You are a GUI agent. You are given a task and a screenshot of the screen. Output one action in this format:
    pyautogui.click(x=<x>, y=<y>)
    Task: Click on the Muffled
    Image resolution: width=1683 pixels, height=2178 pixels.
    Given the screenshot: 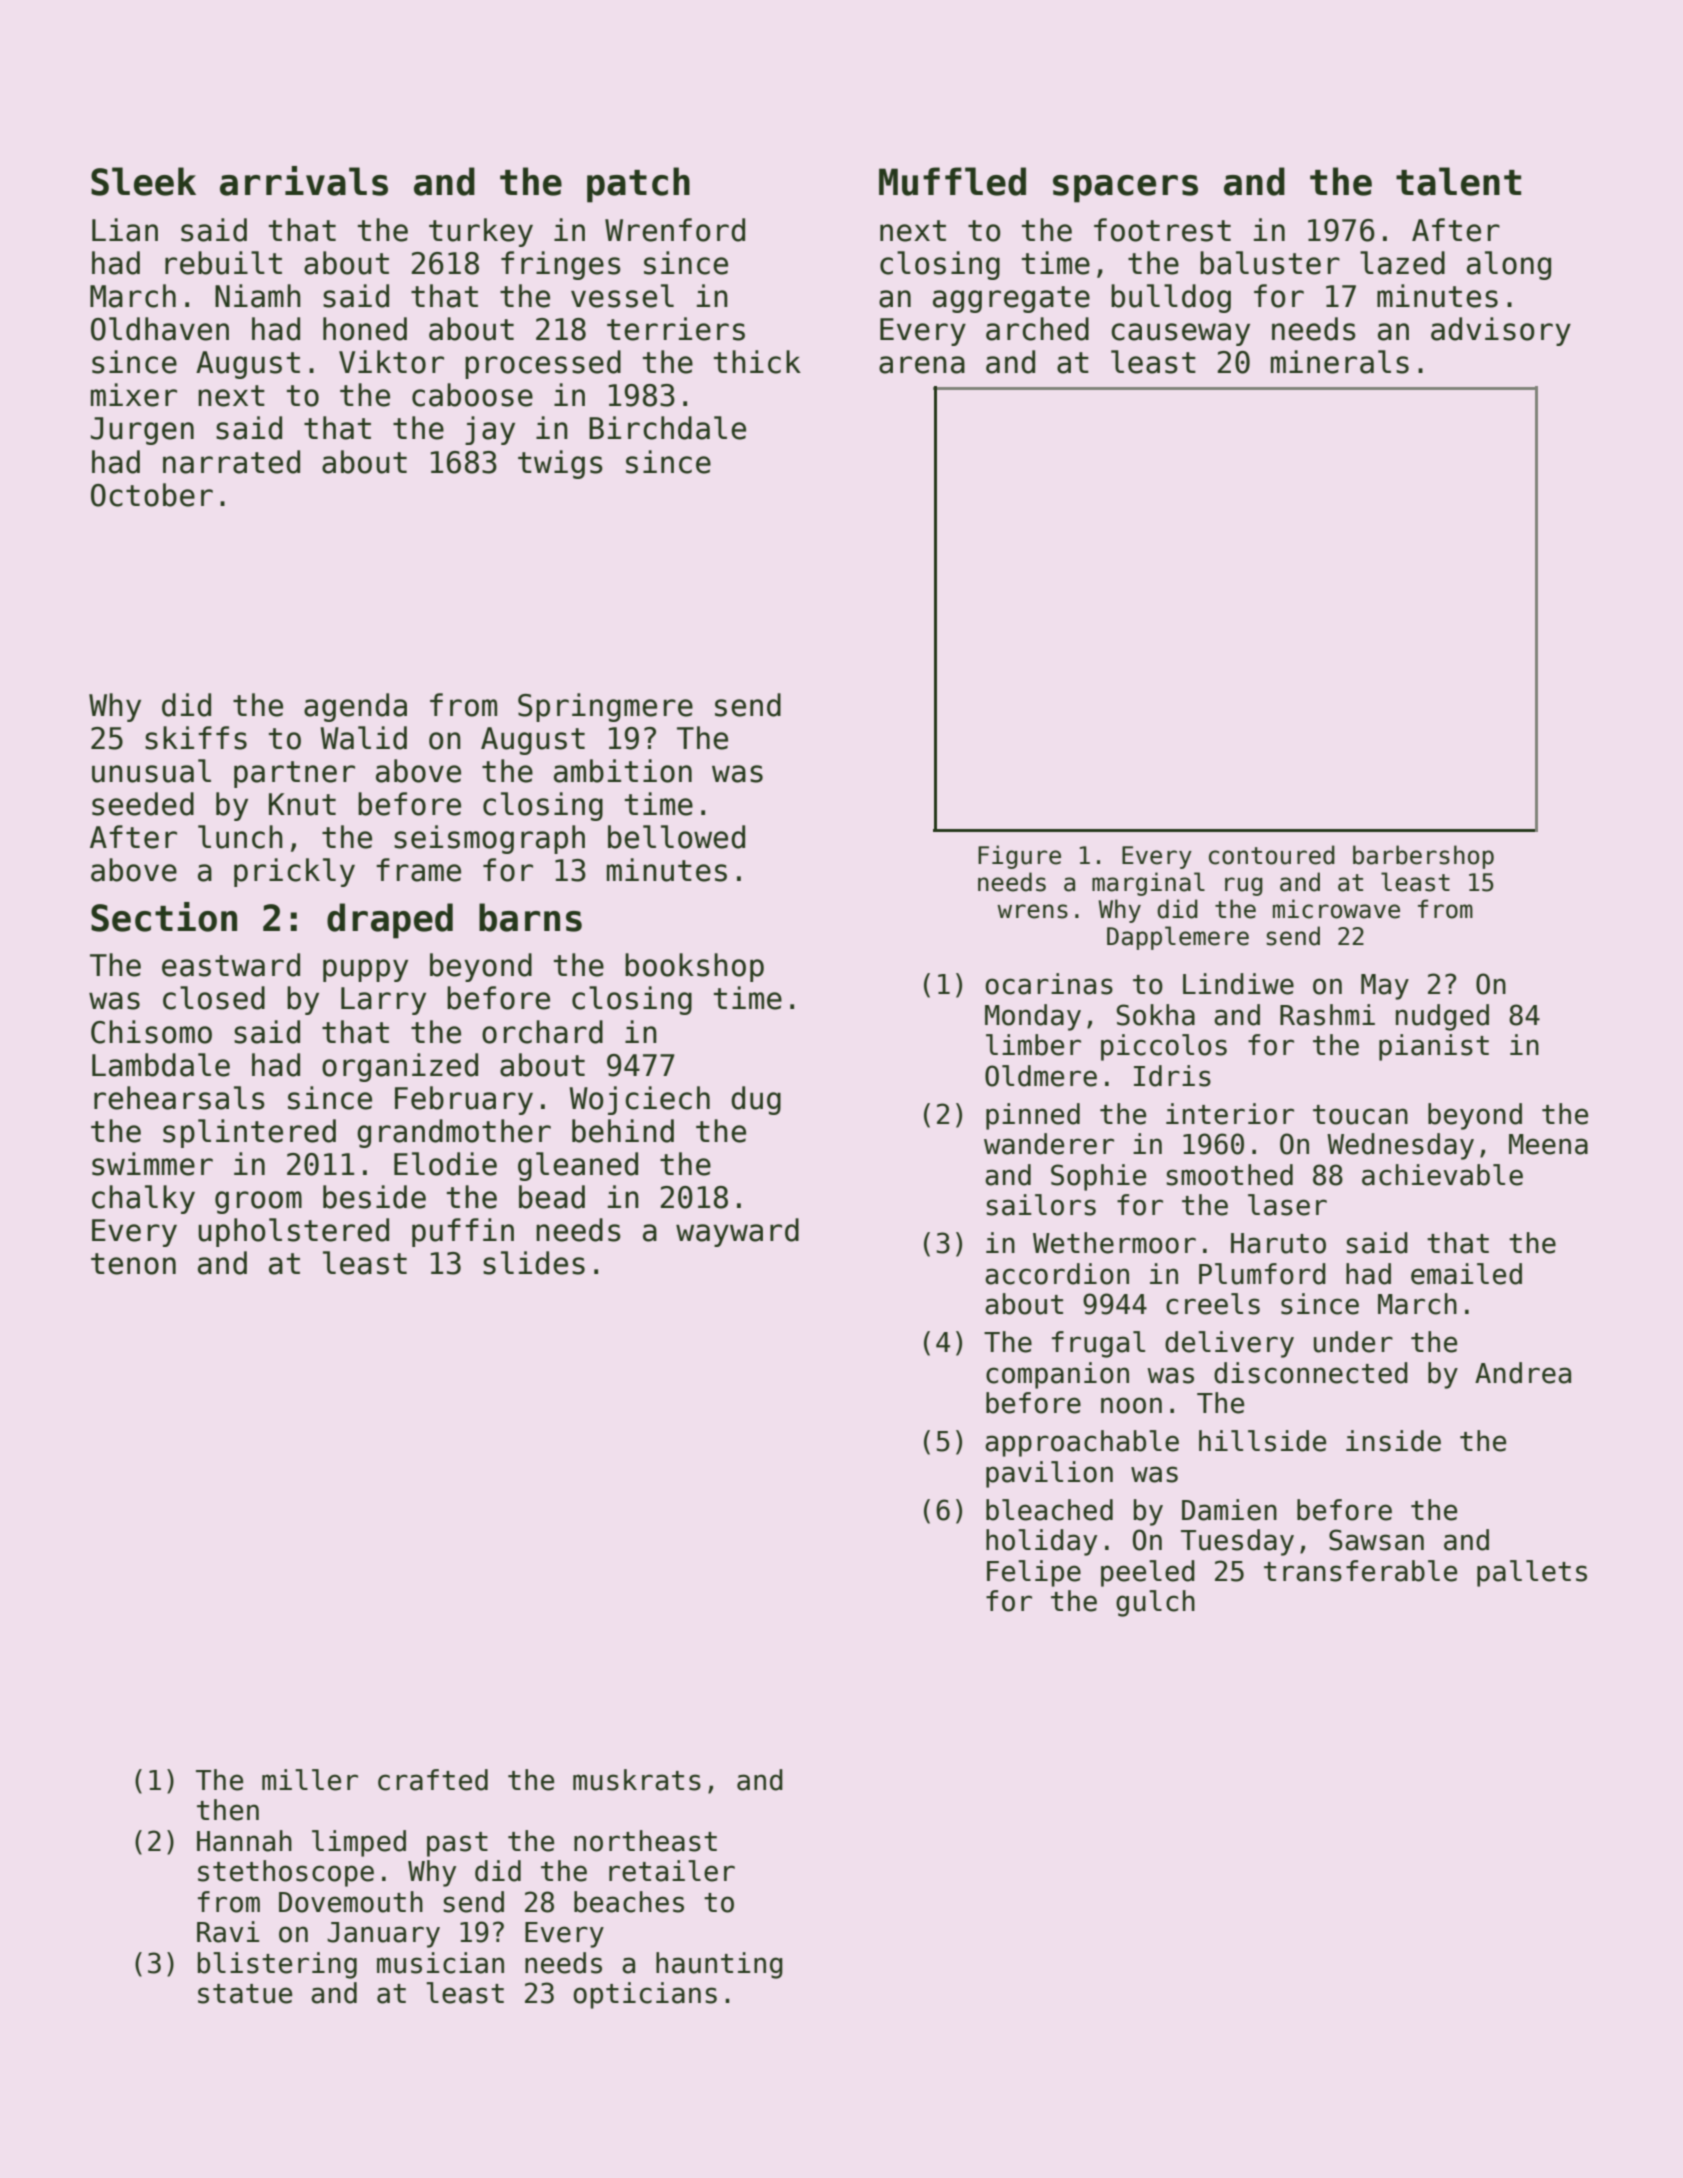 What is the action you would take?
    pyautogui.click(x=952, y=181)
